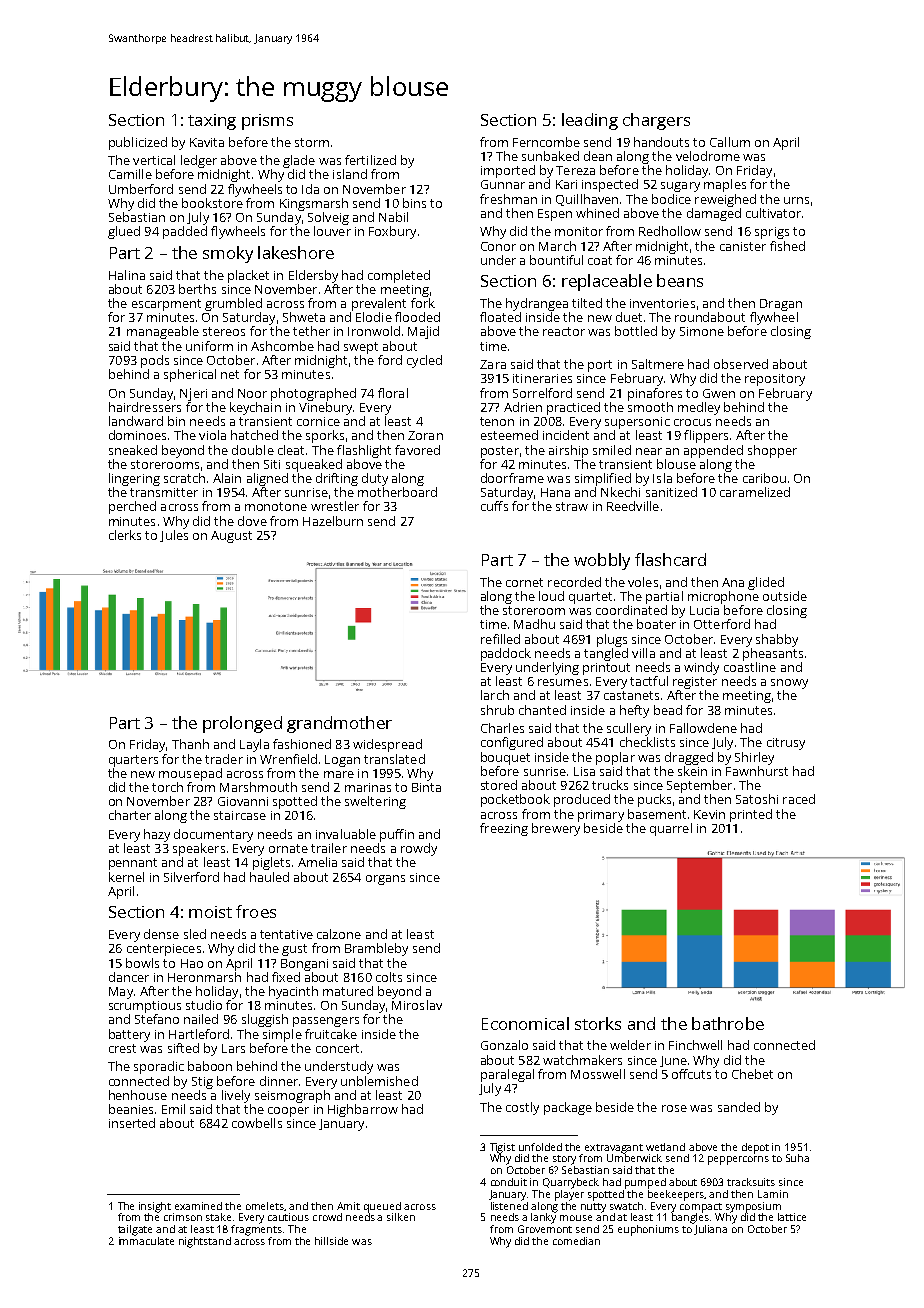 The image size is (924, 1308). What do you see at coordinates (243, 801) in the page?
I see `Giovanni` at bounding box center [243, 801].
